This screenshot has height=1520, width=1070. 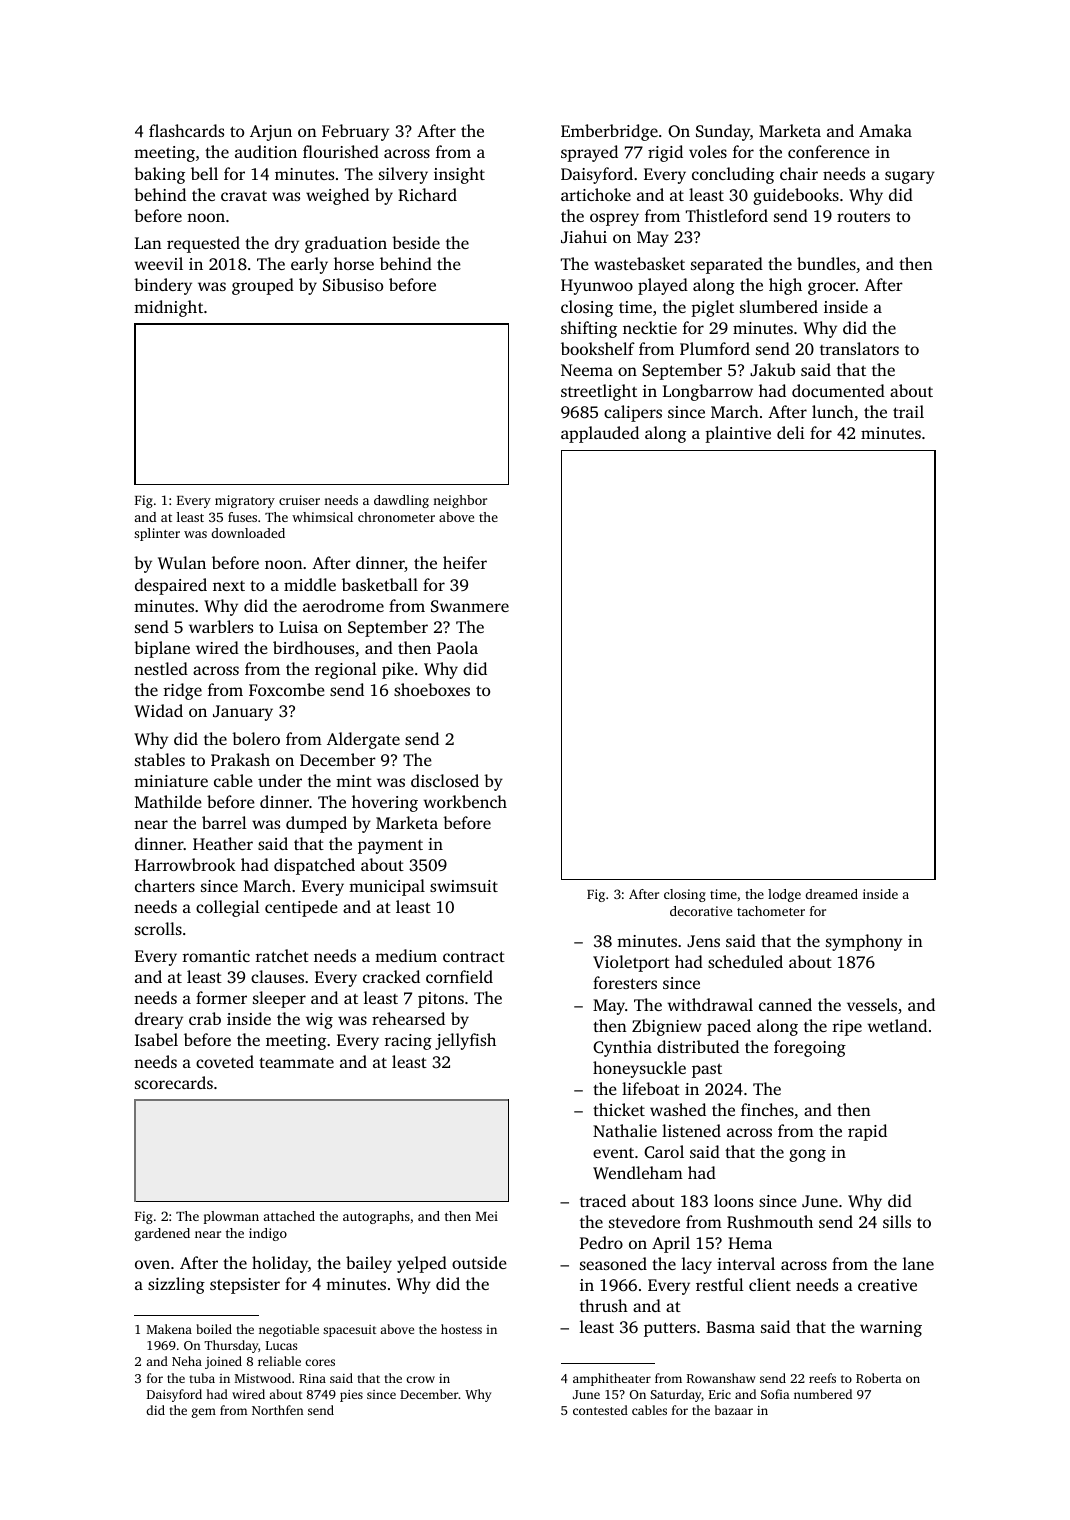 What do you see at coordinates (864, 942) in the screenshot?
I see `symphony` at bounding box center [864, 942].
